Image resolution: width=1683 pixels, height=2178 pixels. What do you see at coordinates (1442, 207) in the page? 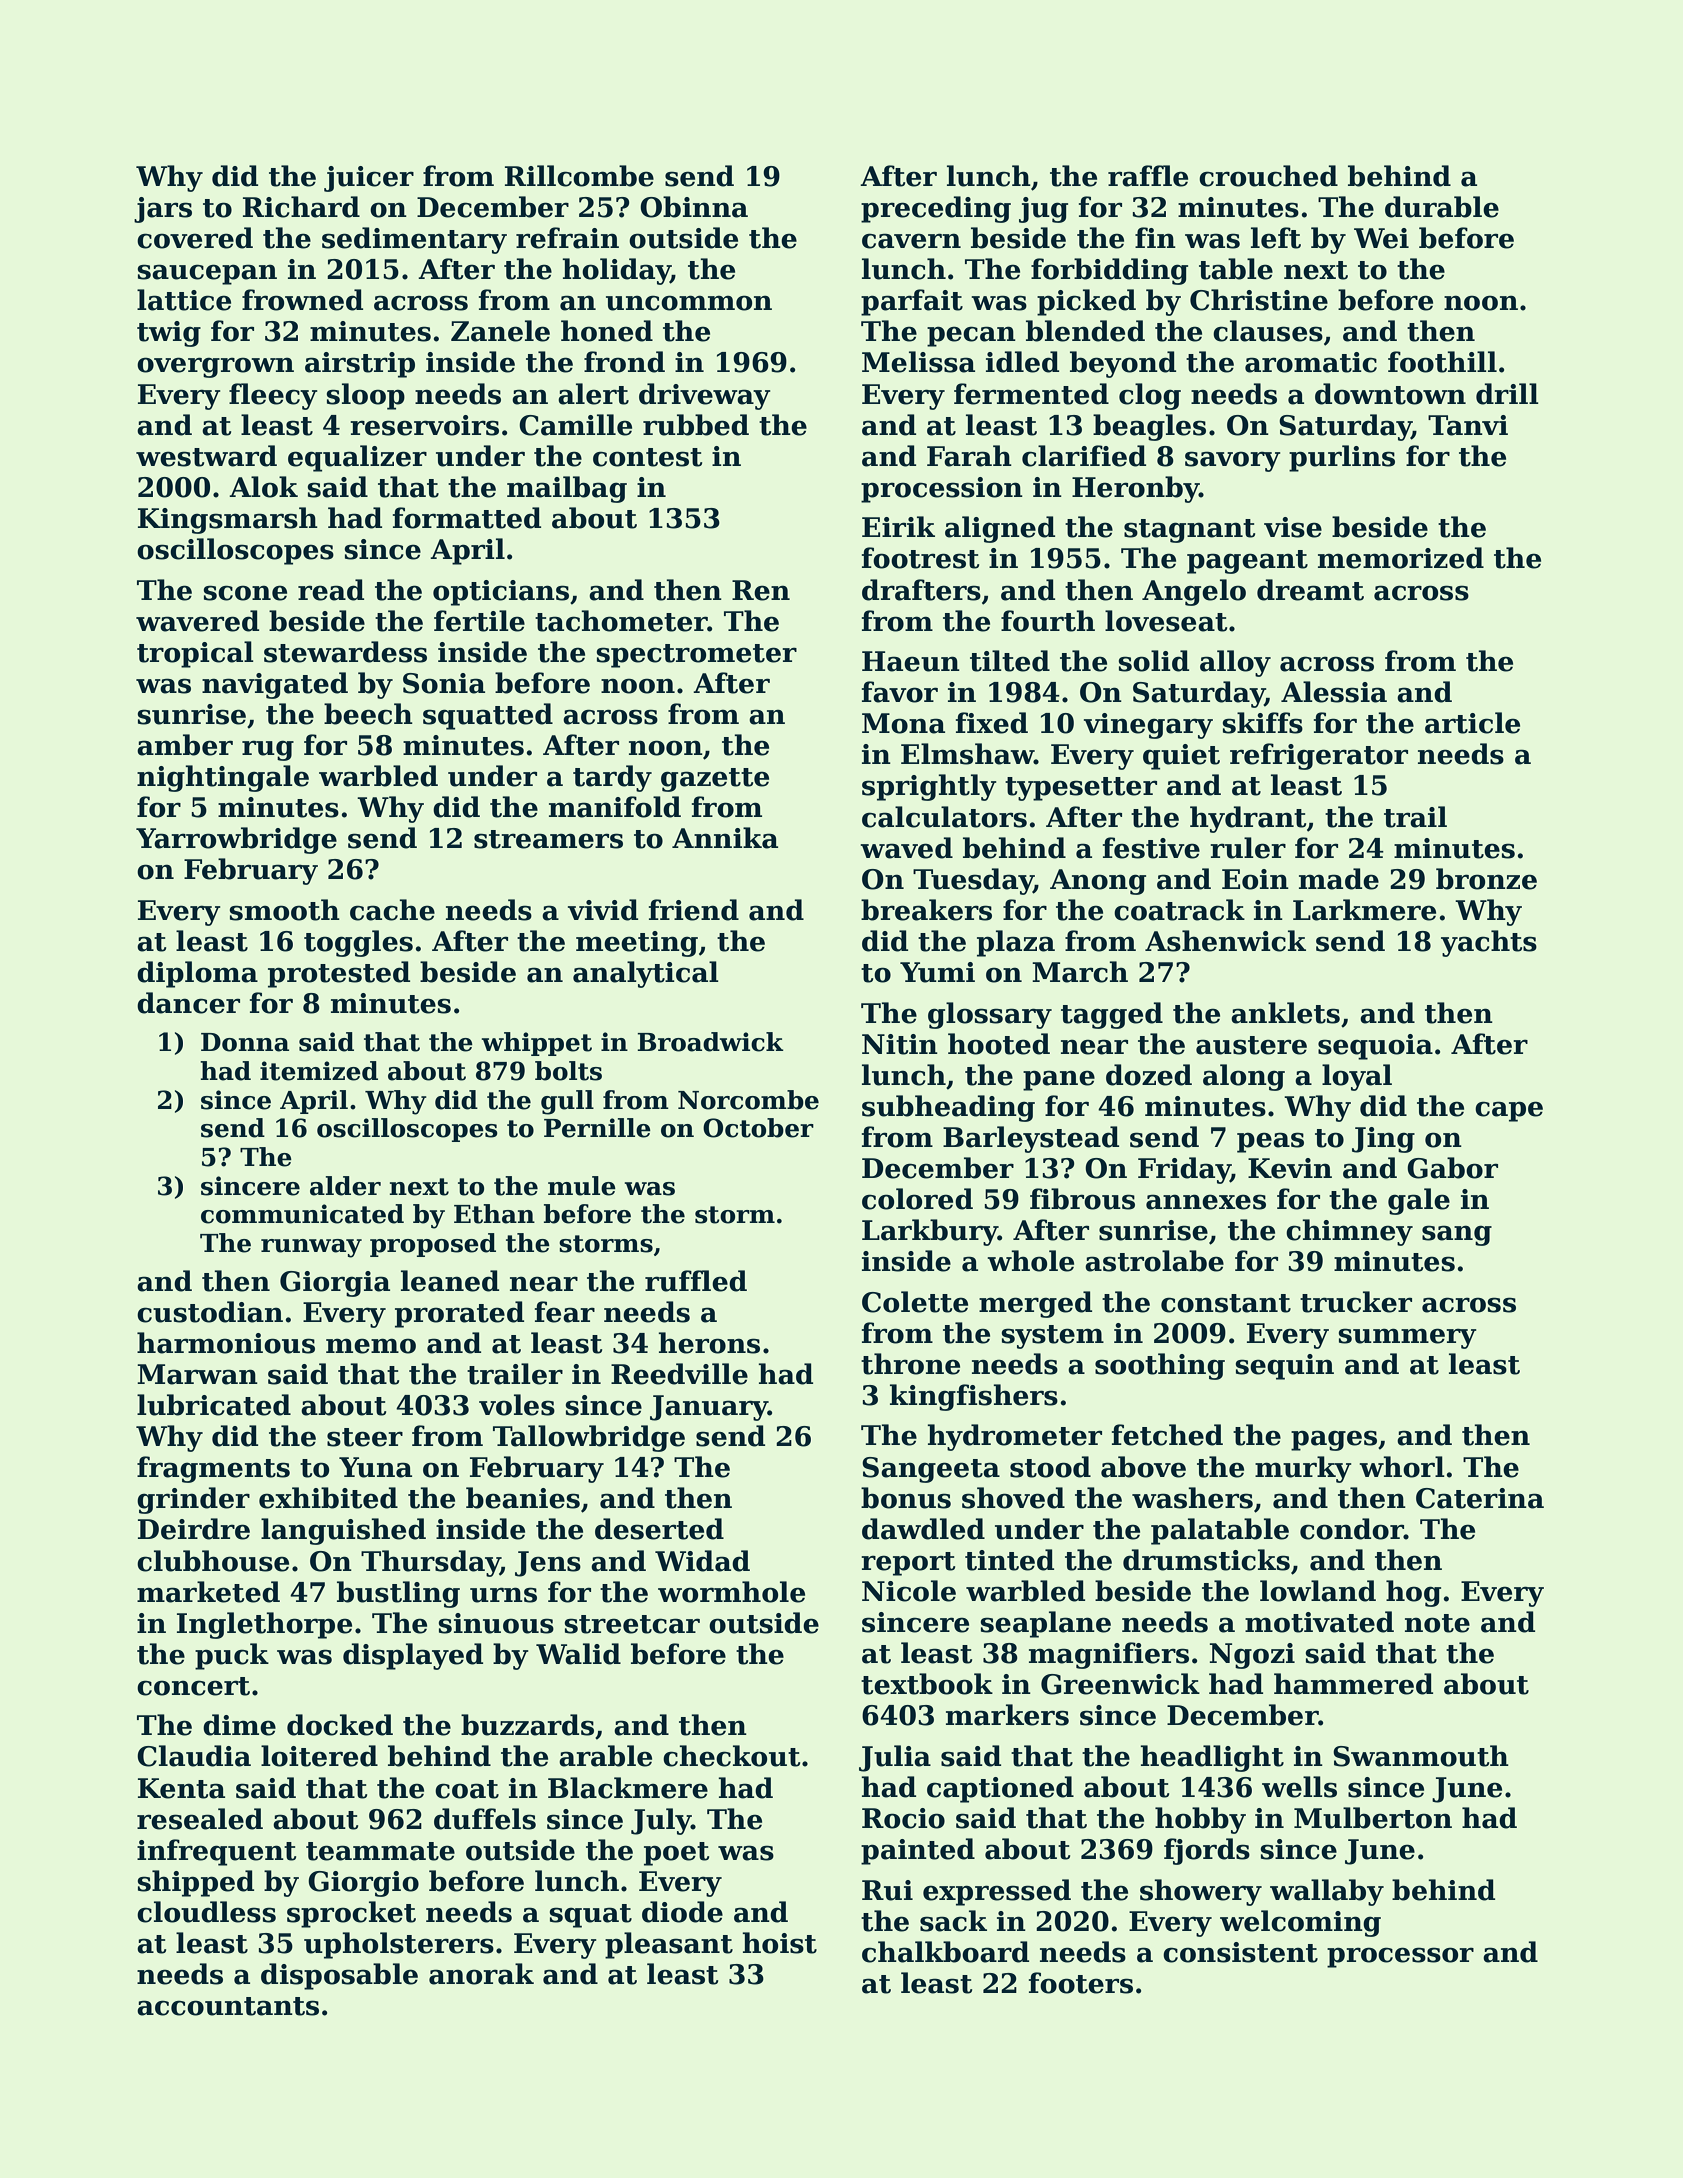
I see `durable` at bounding box center [1442, 207].
